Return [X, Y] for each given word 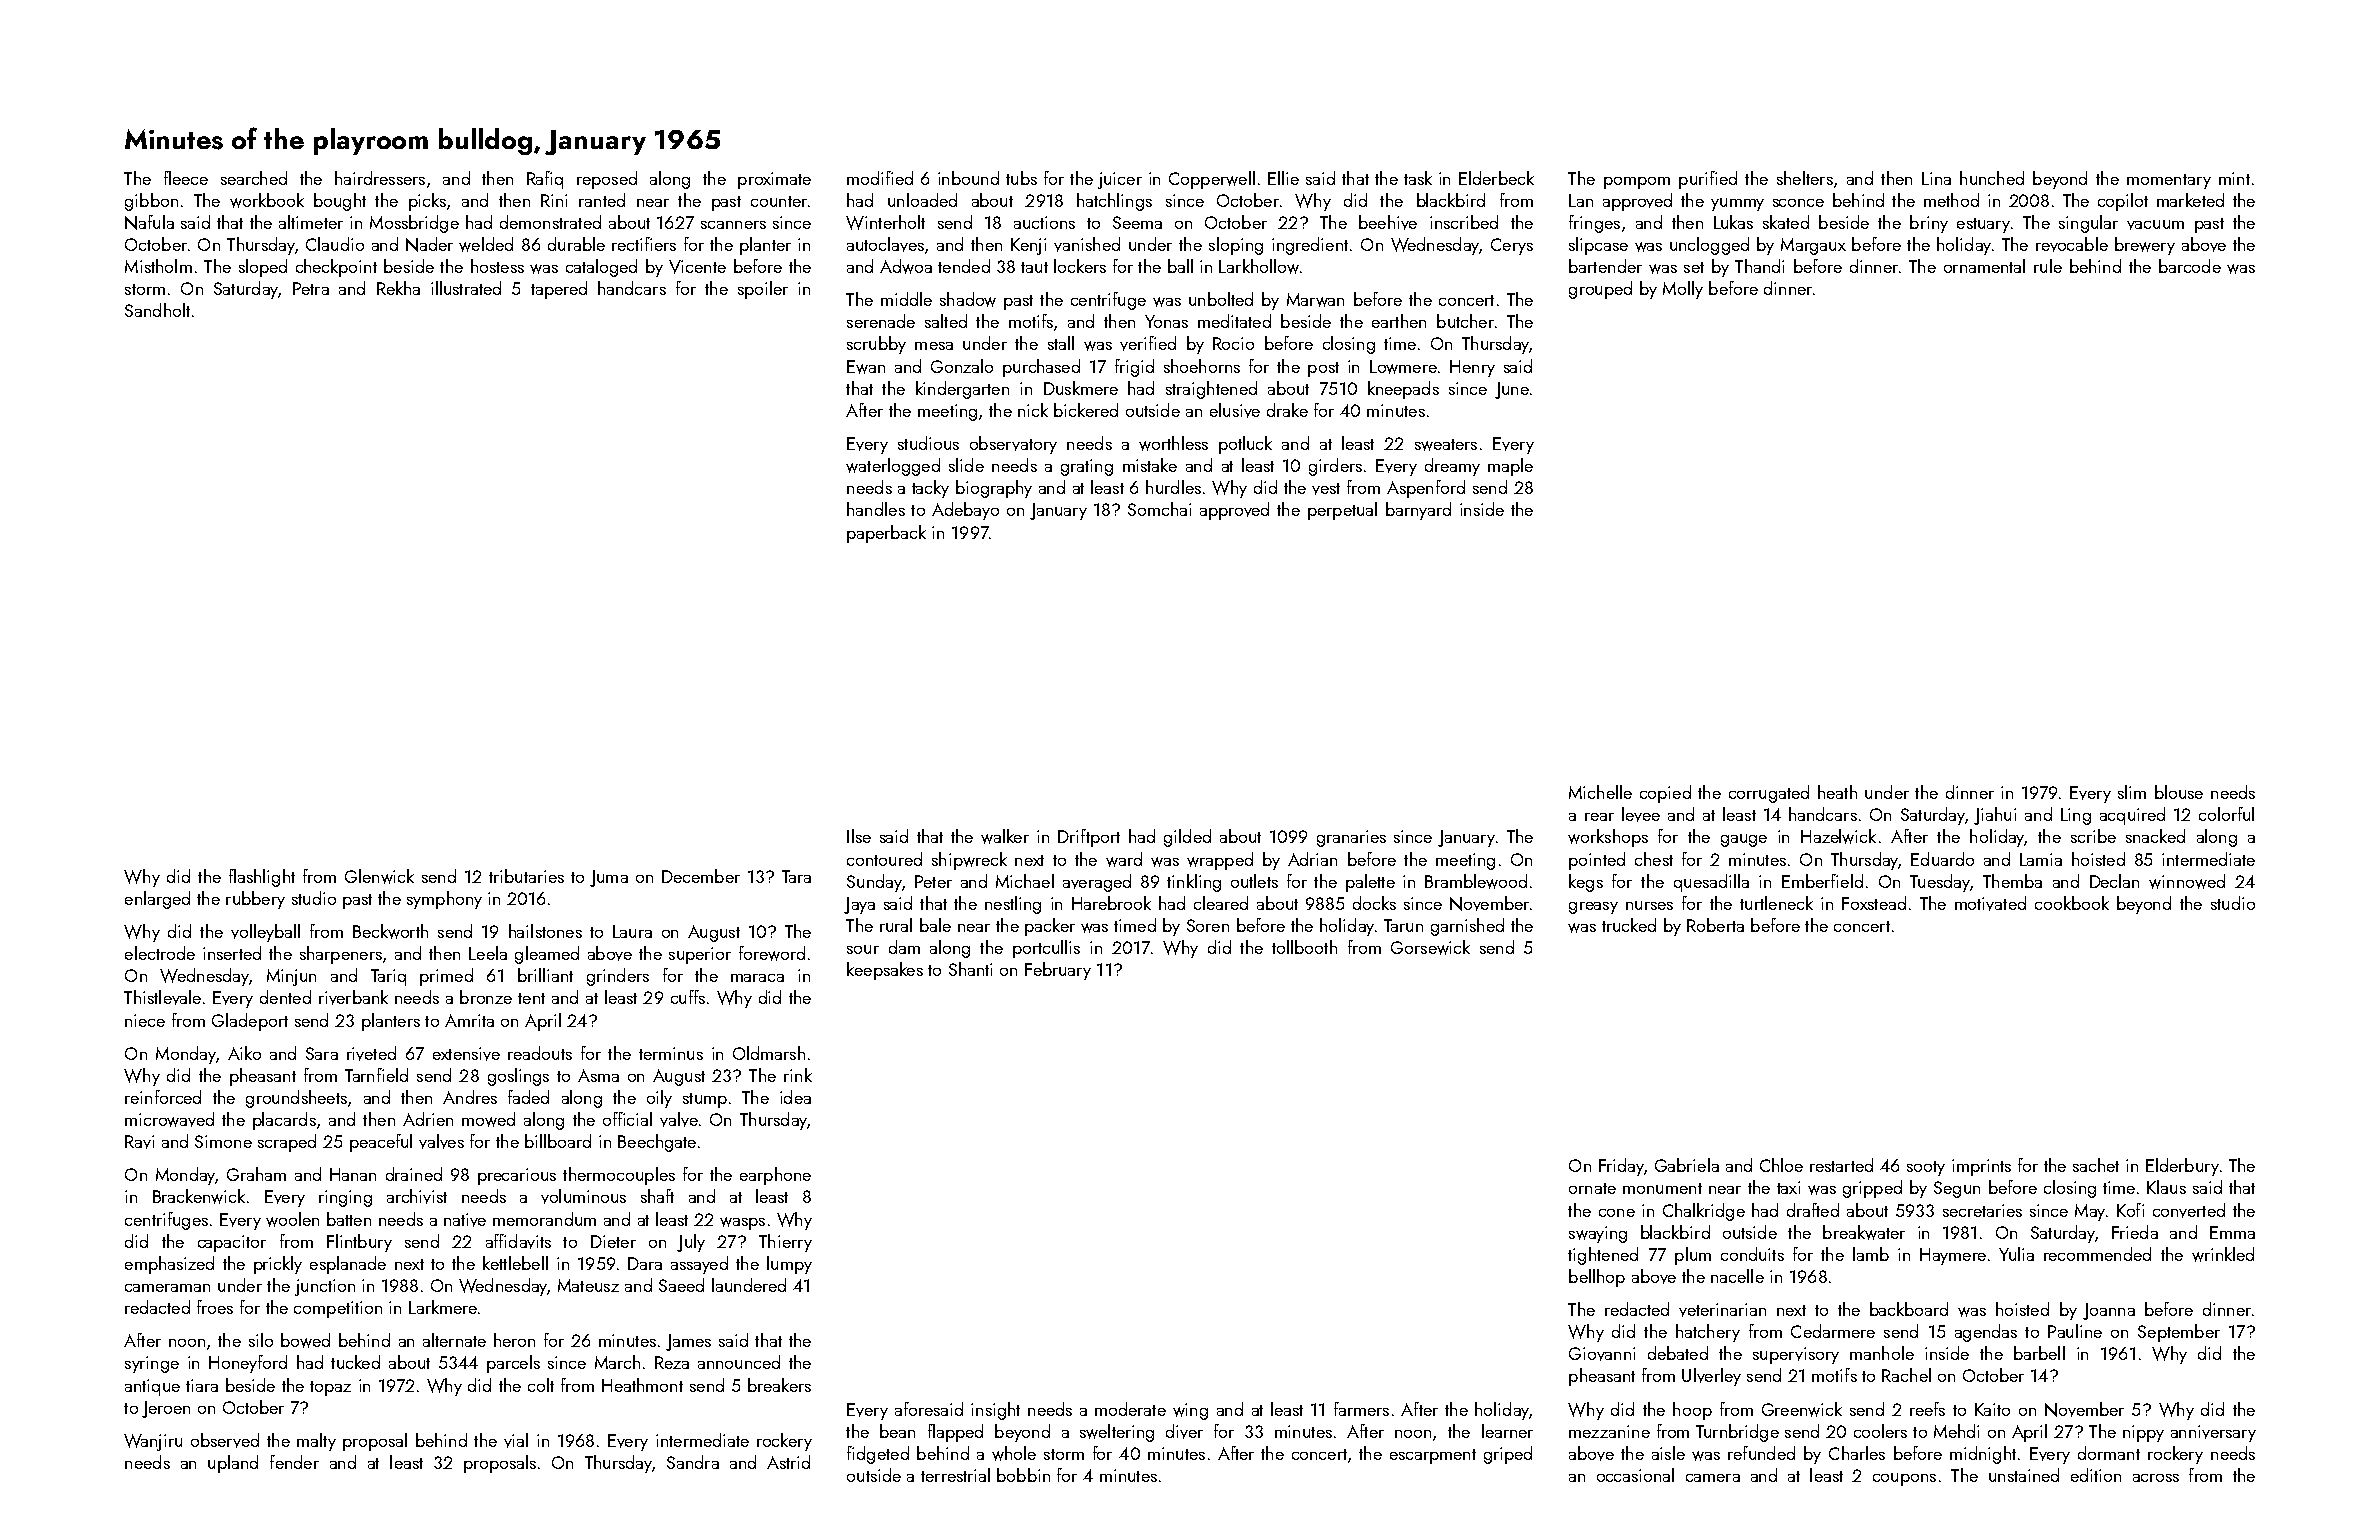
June [1512, 390]
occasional [1635, 1475]
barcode [2190, 266]
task [1418, 178]
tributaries [526, 876]
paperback [886, 534]
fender [294, 1462]
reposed [607, 180]
